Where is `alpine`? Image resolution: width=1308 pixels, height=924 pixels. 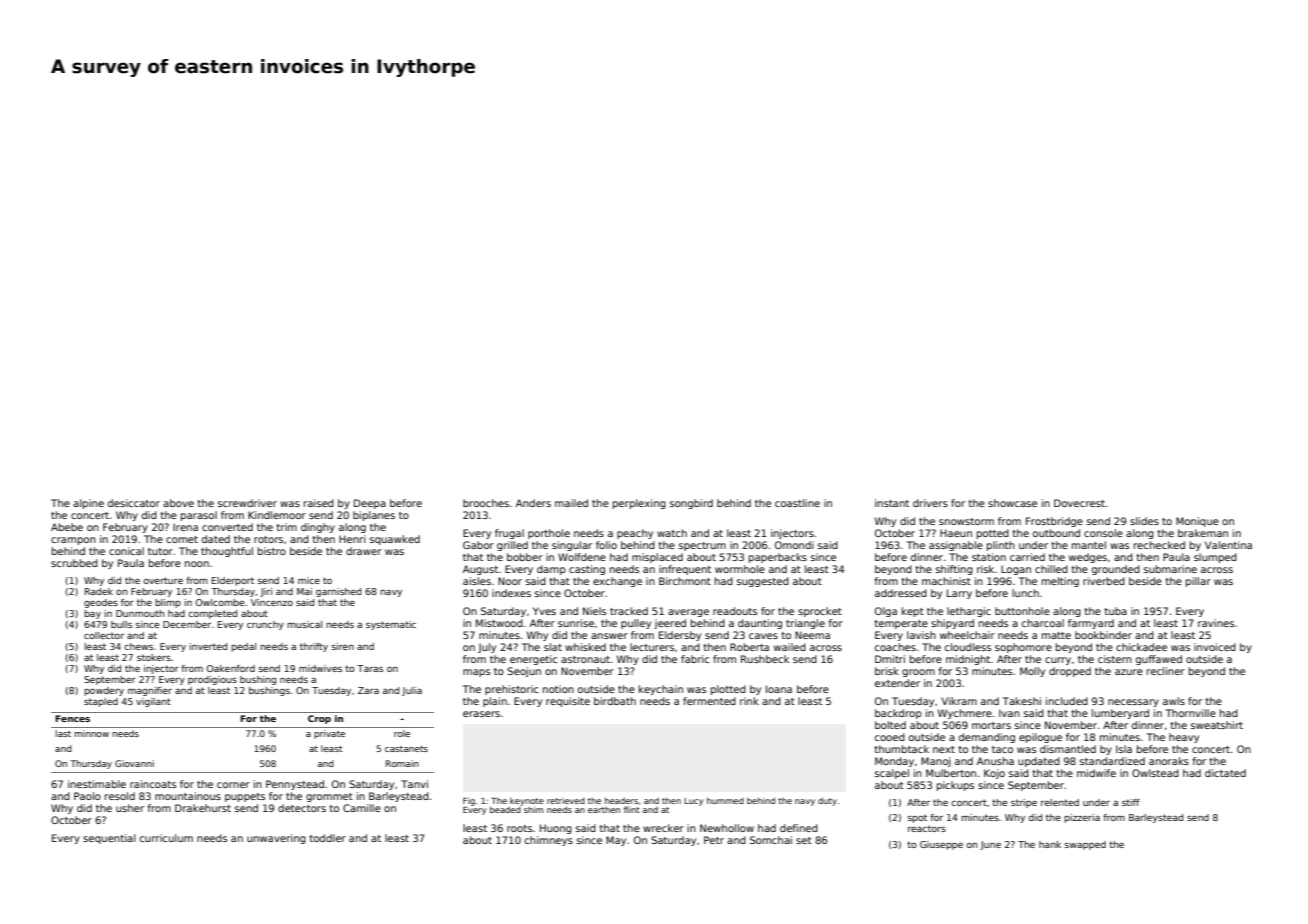 alpine is located at coordinates (88, 504).
